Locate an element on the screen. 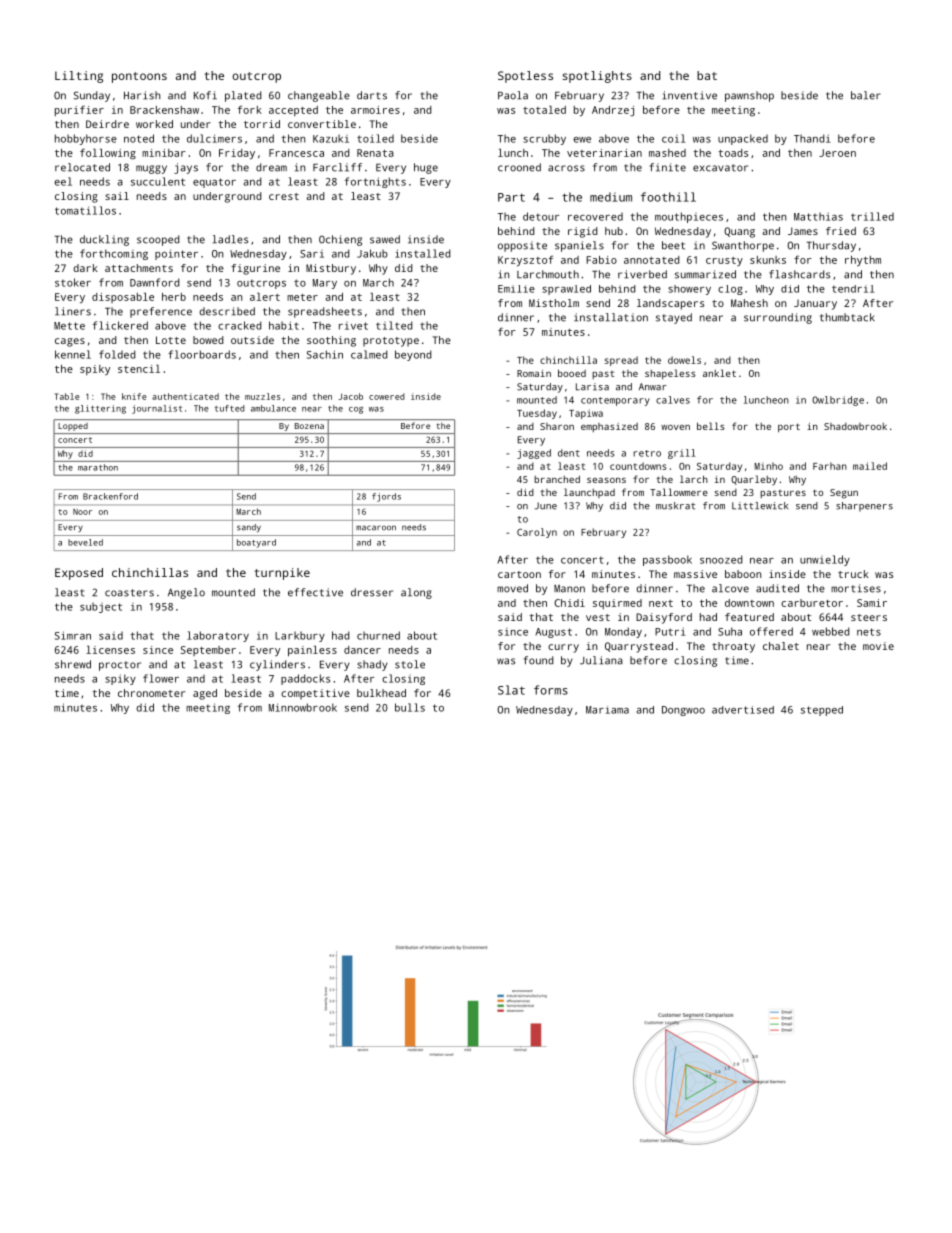 This screenshot has width=952, height=1233. Lilting is located at coordinates (79, 77).
